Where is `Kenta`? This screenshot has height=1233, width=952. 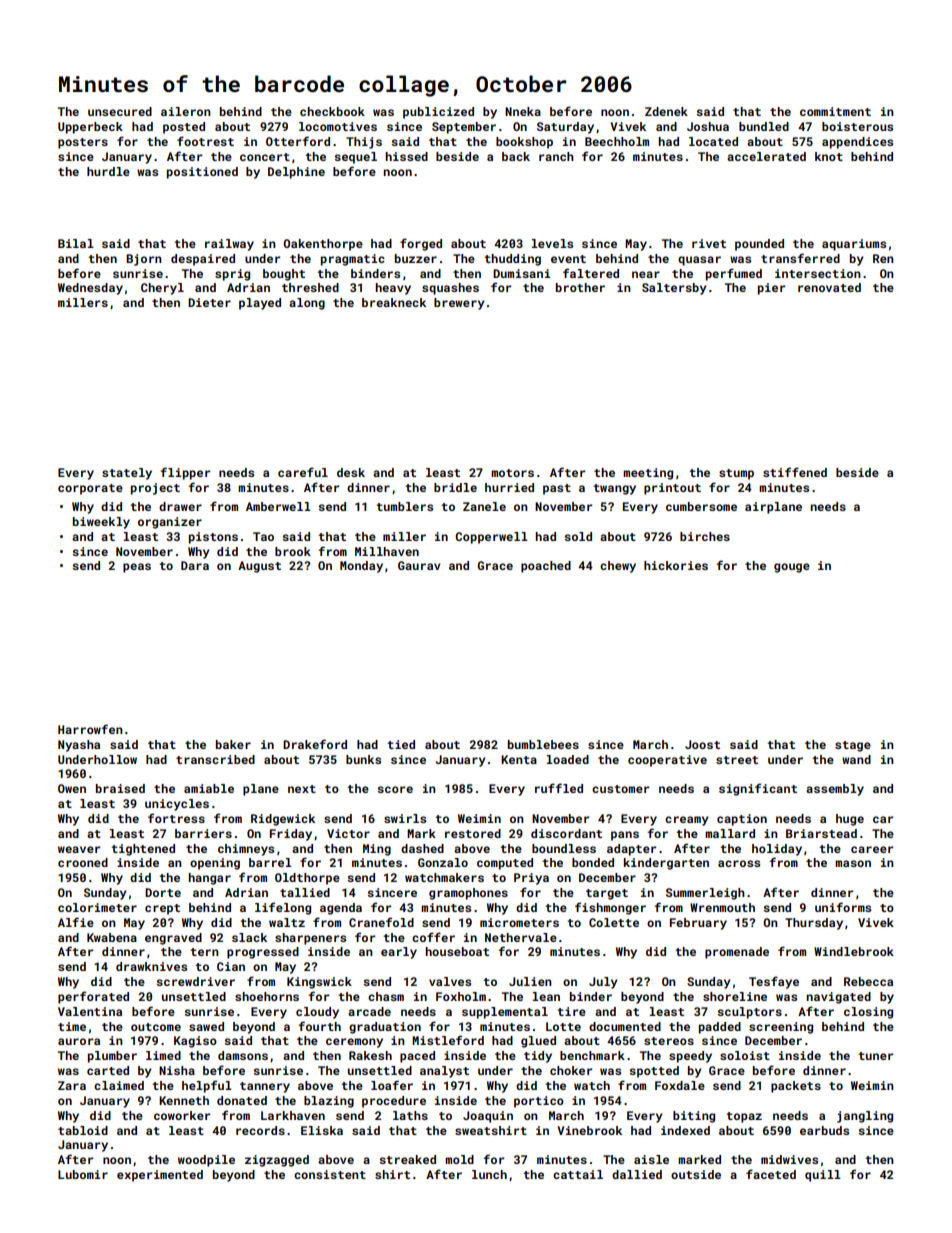
Kenta is located at coordinates (519, 759).
